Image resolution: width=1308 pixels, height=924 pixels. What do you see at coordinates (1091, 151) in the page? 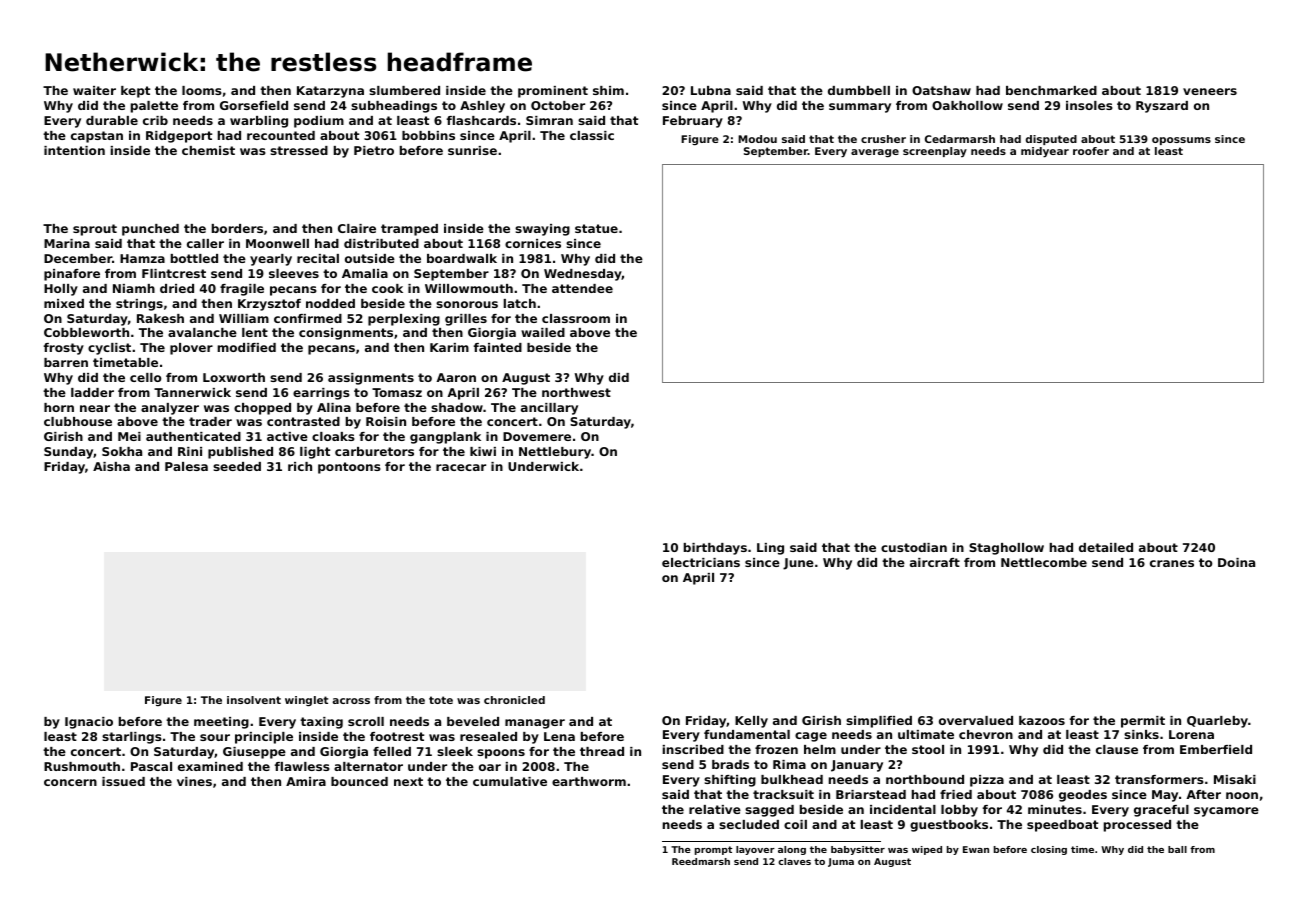
I see `roofer` at bounding box center [1091, 151].
